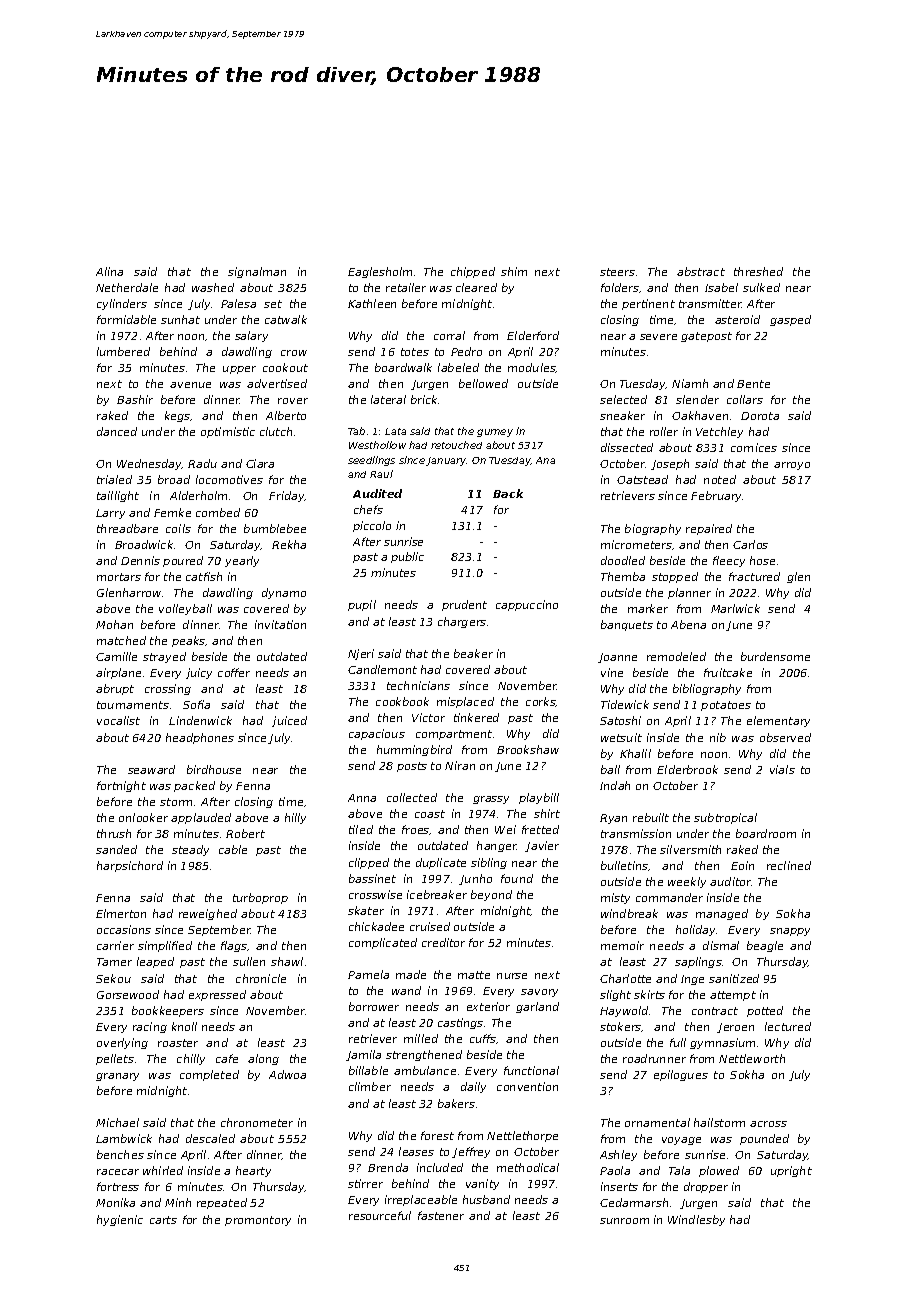 This image has width=908, height=1316. I want to click on chipped, so click(473, 272).
